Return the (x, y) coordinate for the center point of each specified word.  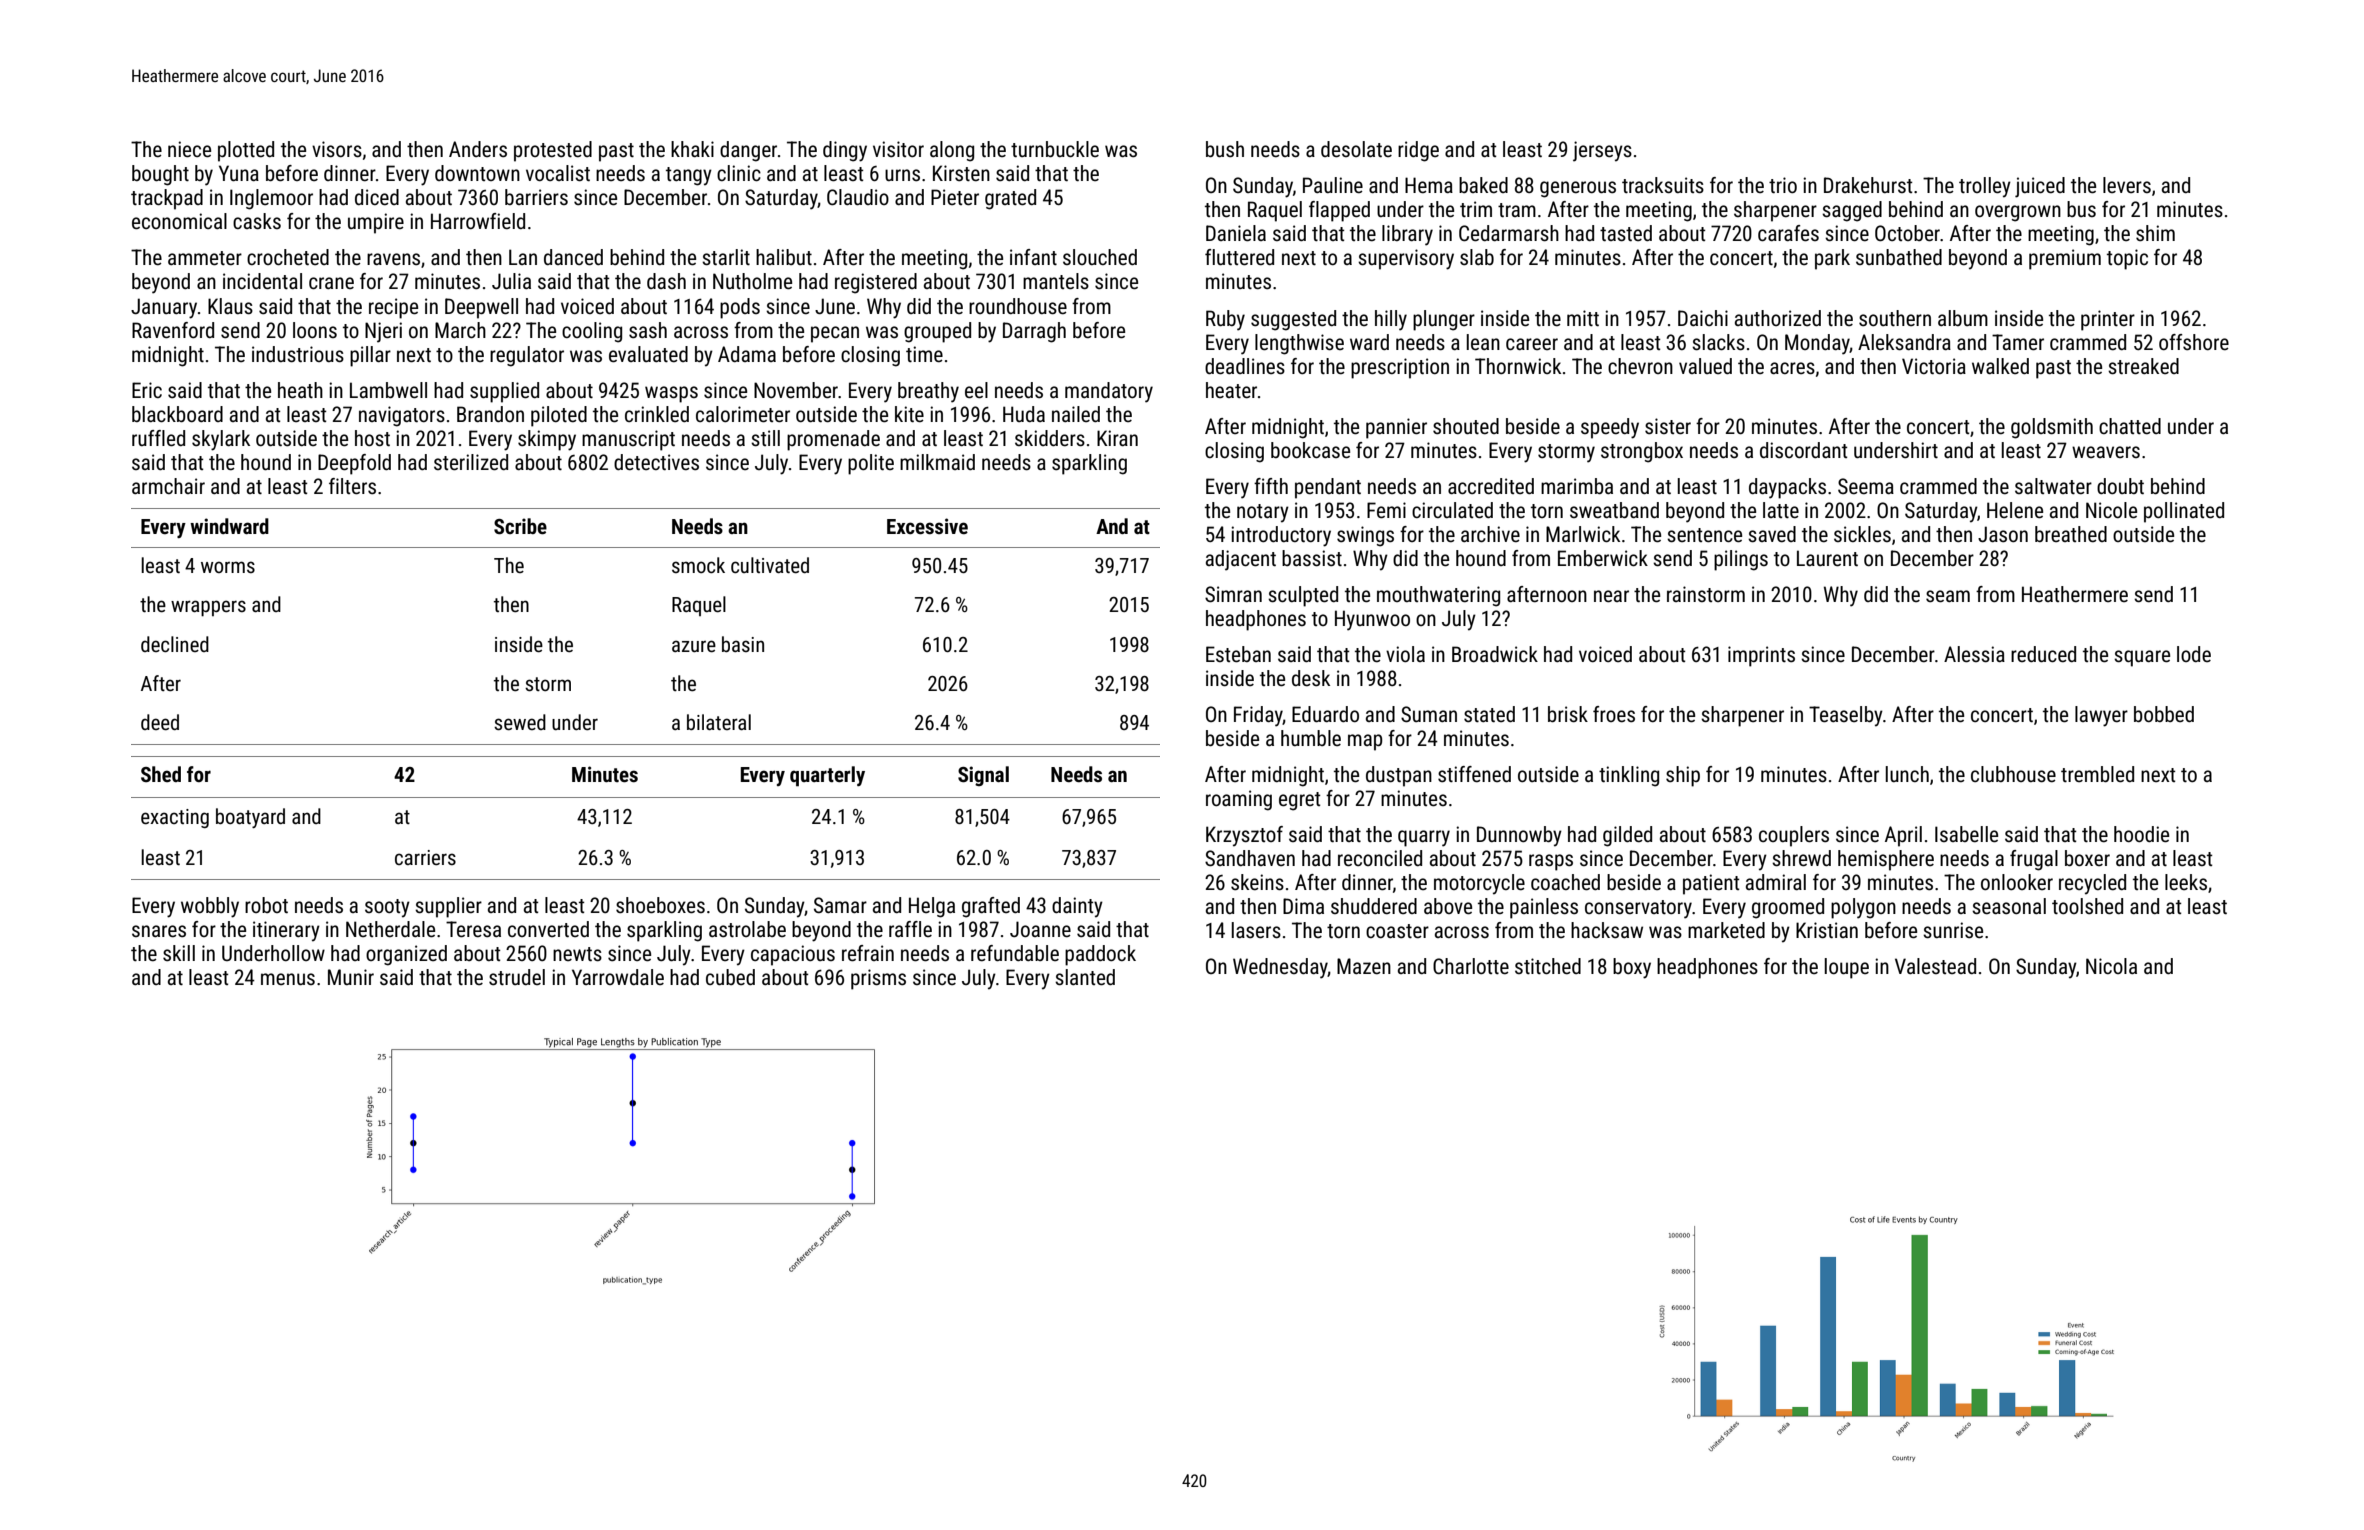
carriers (425, 858)
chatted (2130, 426)
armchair (168, 486)
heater (1231, 390)
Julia (511, 281)
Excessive (927, 526)
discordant (1804, 450)
